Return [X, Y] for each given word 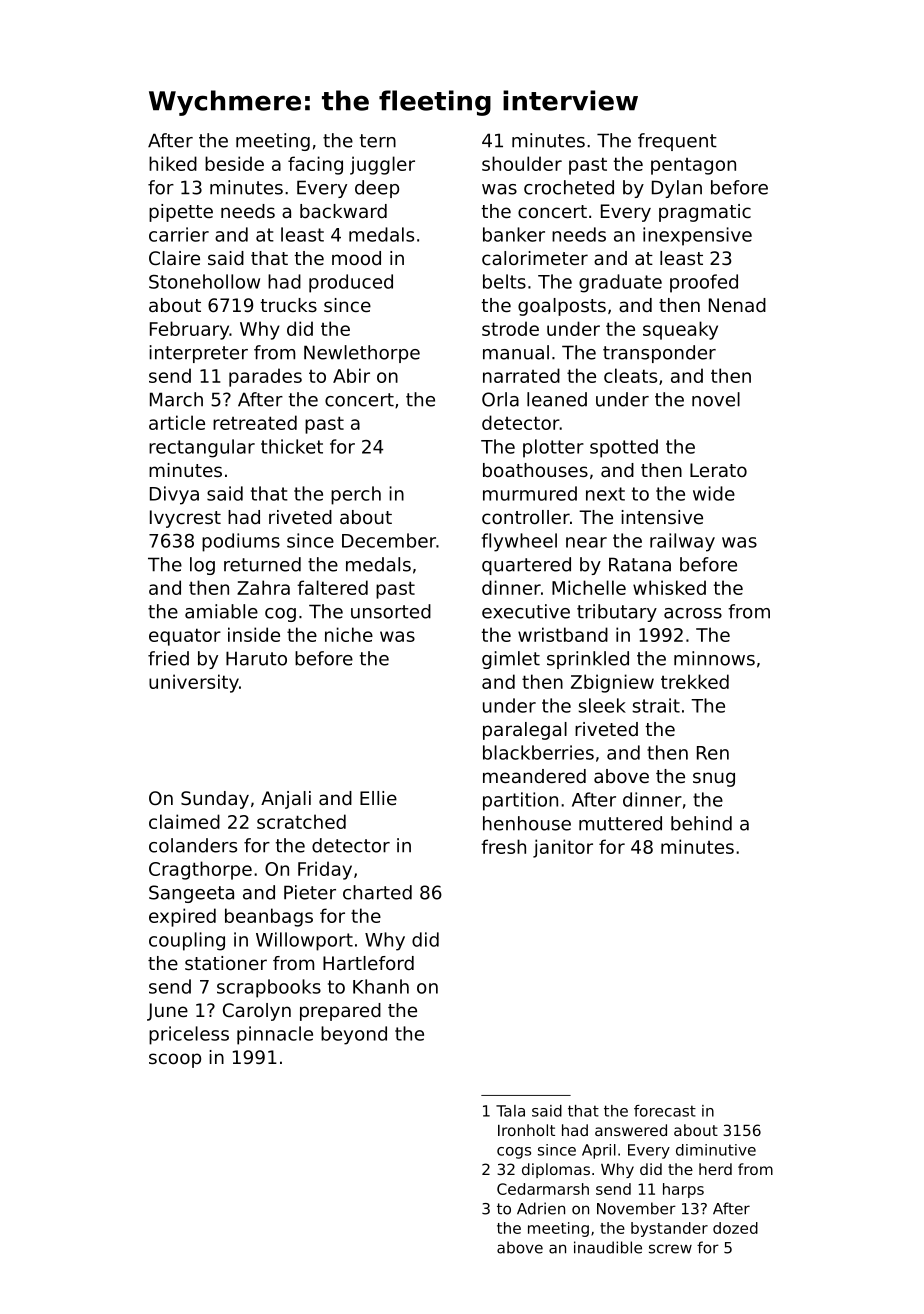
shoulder [522, 163]
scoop [175, 1060]
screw [670, 1249]
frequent [677, 142]
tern [378, 141]
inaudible [608, 1247]
